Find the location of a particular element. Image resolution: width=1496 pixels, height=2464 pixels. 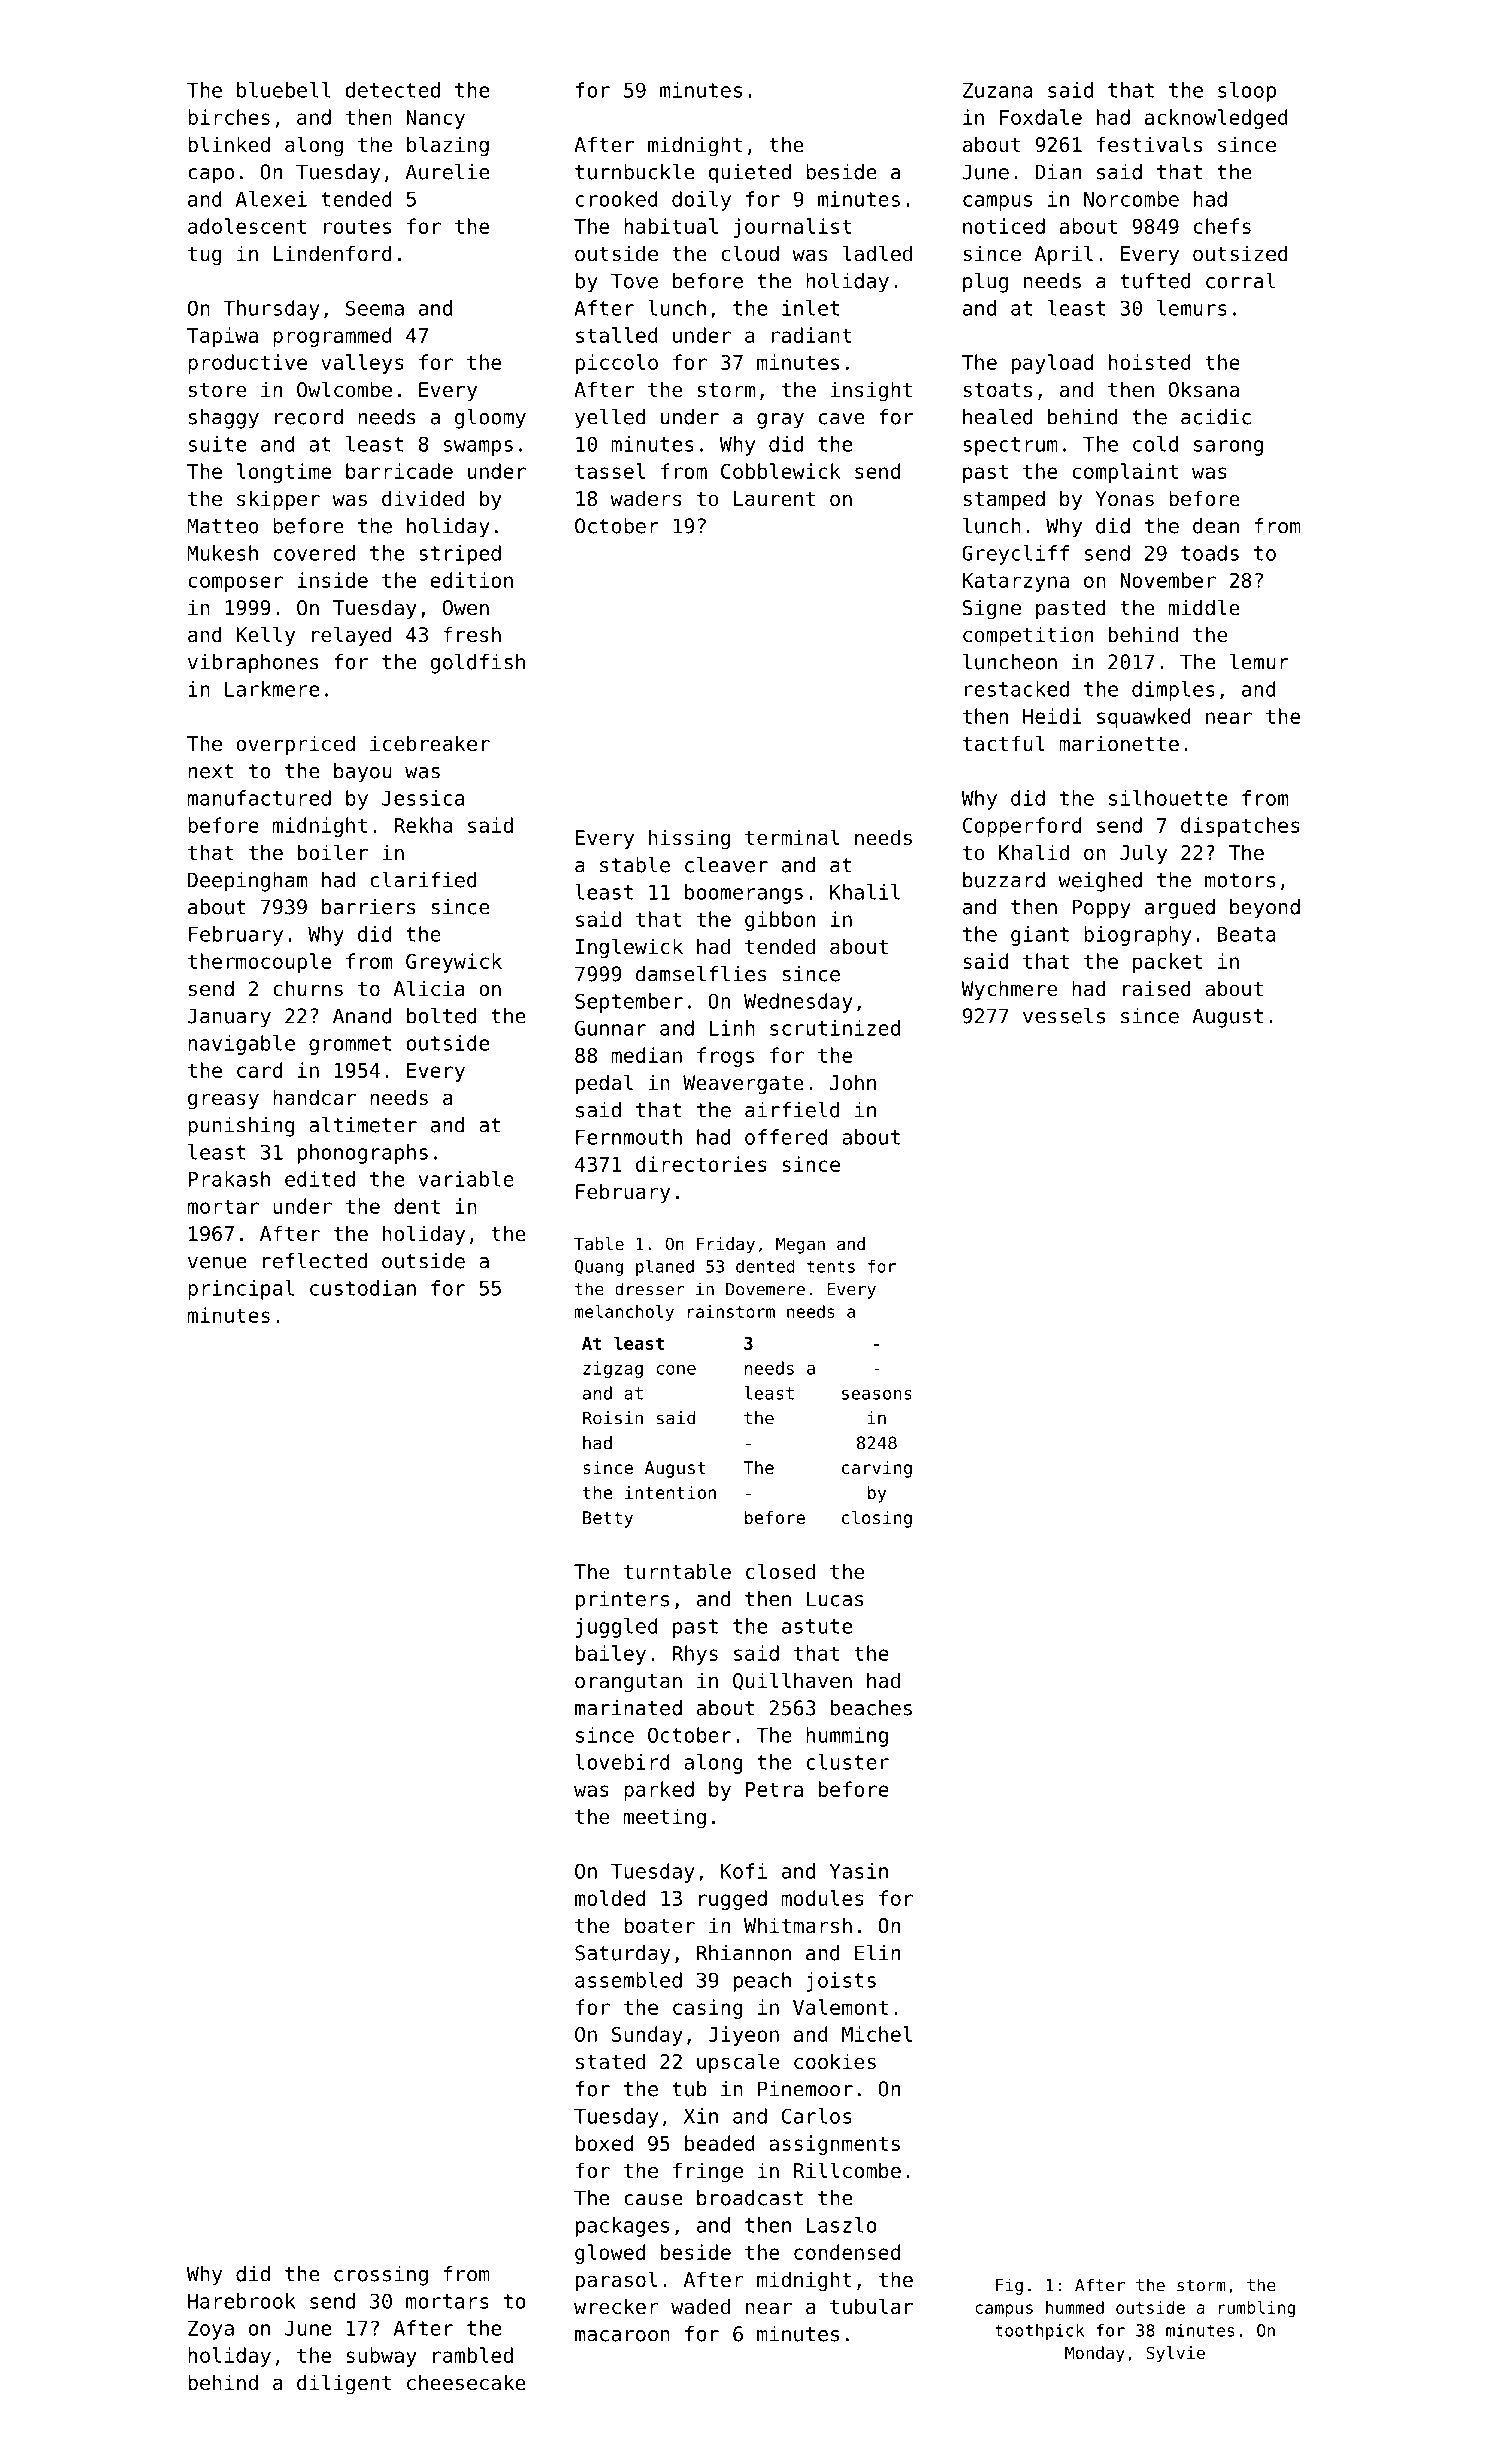

vessels is located at coordinates (1064, 1016).
